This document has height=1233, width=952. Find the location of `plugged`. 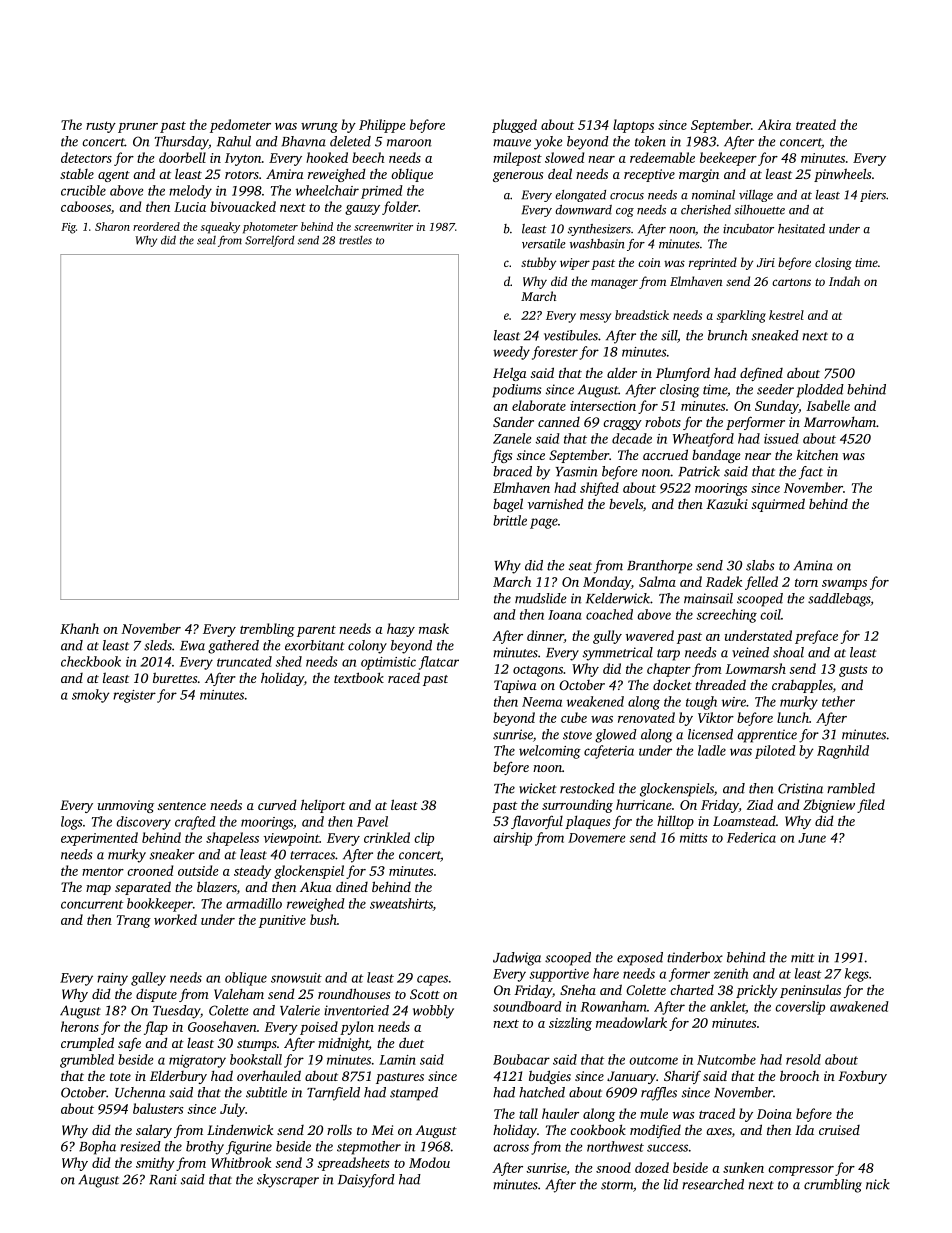

plugged is located at coordinates (514, 126).
